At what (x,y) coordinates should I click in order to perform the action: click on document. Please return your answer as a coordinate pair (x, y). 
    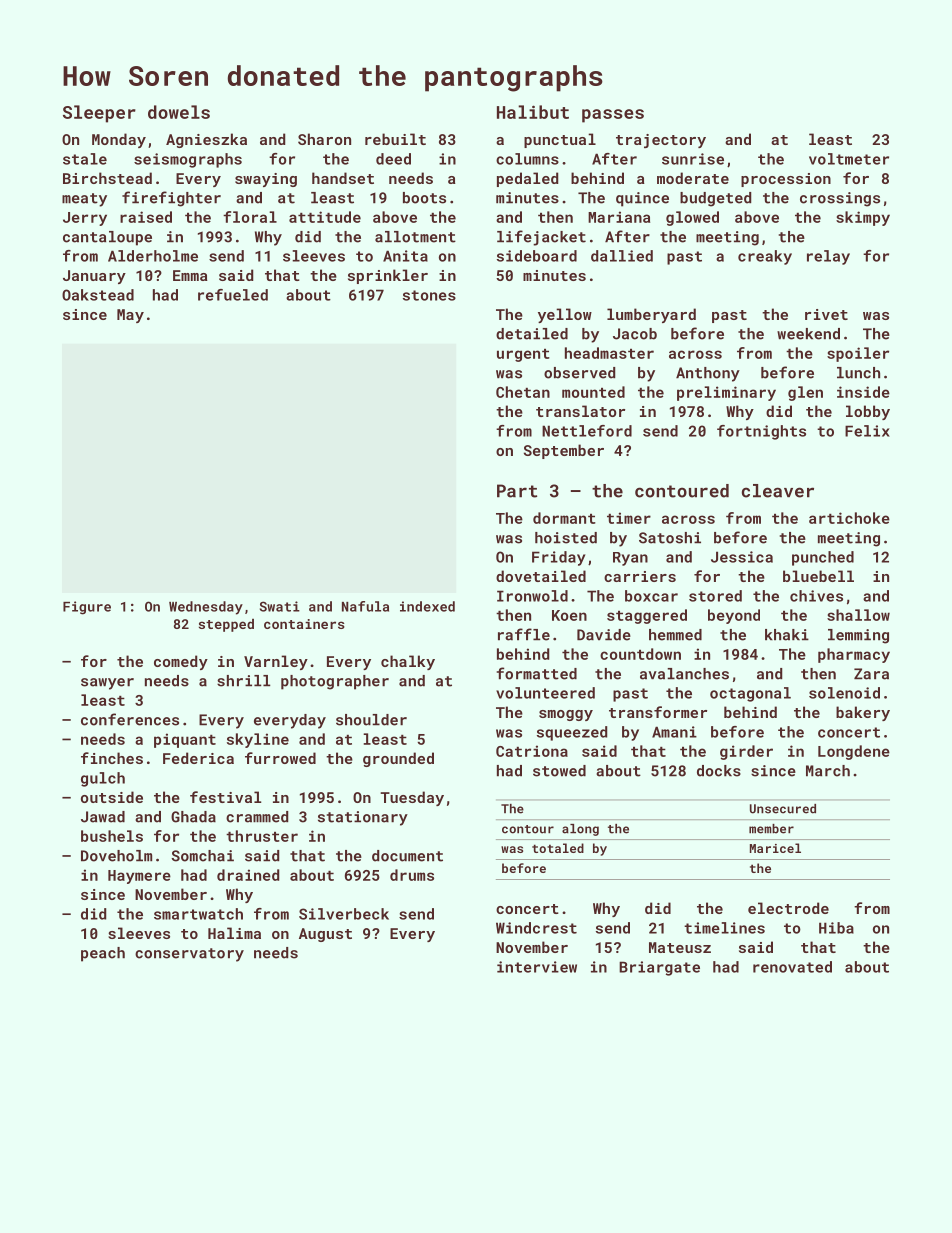
    Looking at the image, I should click on (407, 856).
